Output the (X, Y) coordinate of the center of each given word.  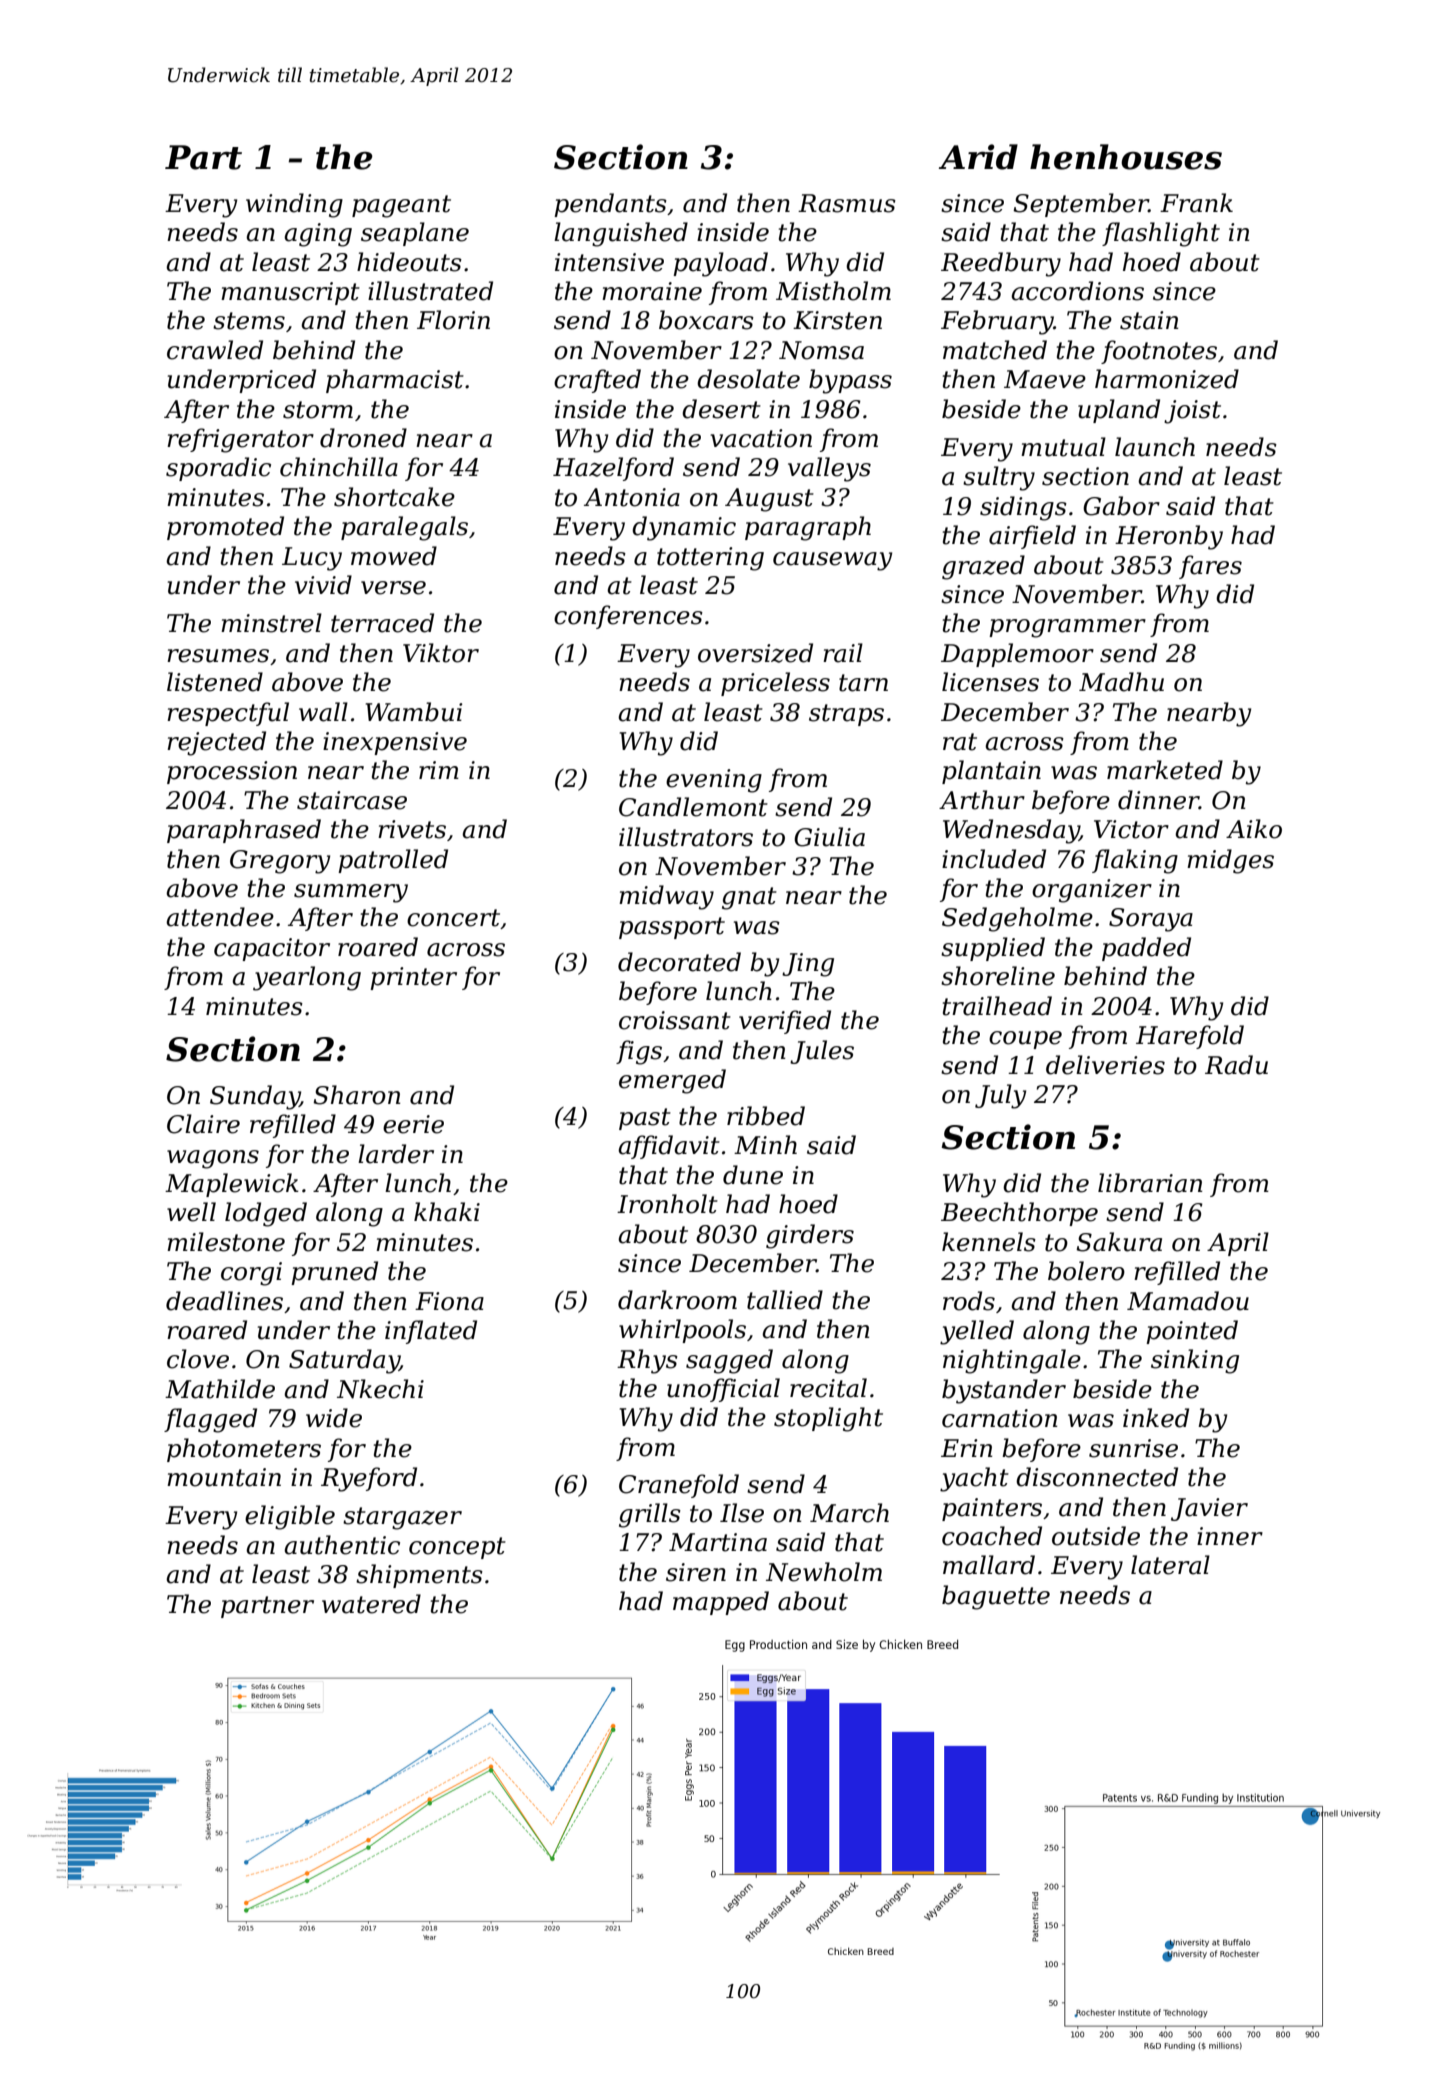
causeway (832, 561)
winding (294, 205)
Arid (978, 157)
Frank (1196, 203)
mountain (224, 1477)
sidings (1023, 508)
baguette (996, 1597)
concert (453, 918)
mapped (721, 1603)
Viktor (441, 653)
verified (785, 1022)
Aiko (1254, 829)
